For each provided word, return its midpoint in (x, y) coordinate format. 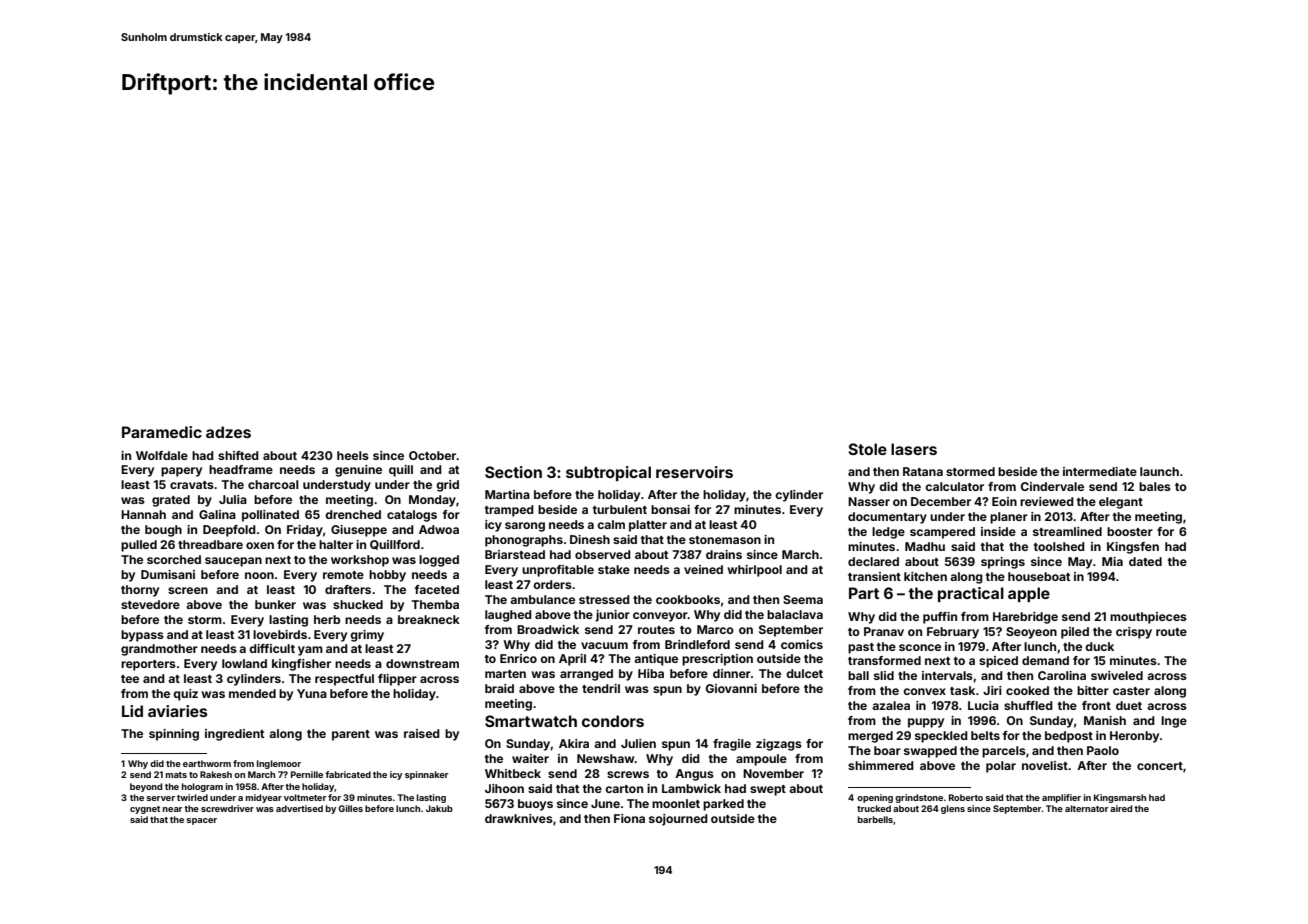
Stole (867, 449)
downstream (422, 663)
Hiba (651, 673)
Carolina (1062, 675)
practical (971, 594)
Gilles (350, 808)
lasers (914, 449)
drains (724, 554)
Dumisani (168, 574)
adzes (228, 432)
